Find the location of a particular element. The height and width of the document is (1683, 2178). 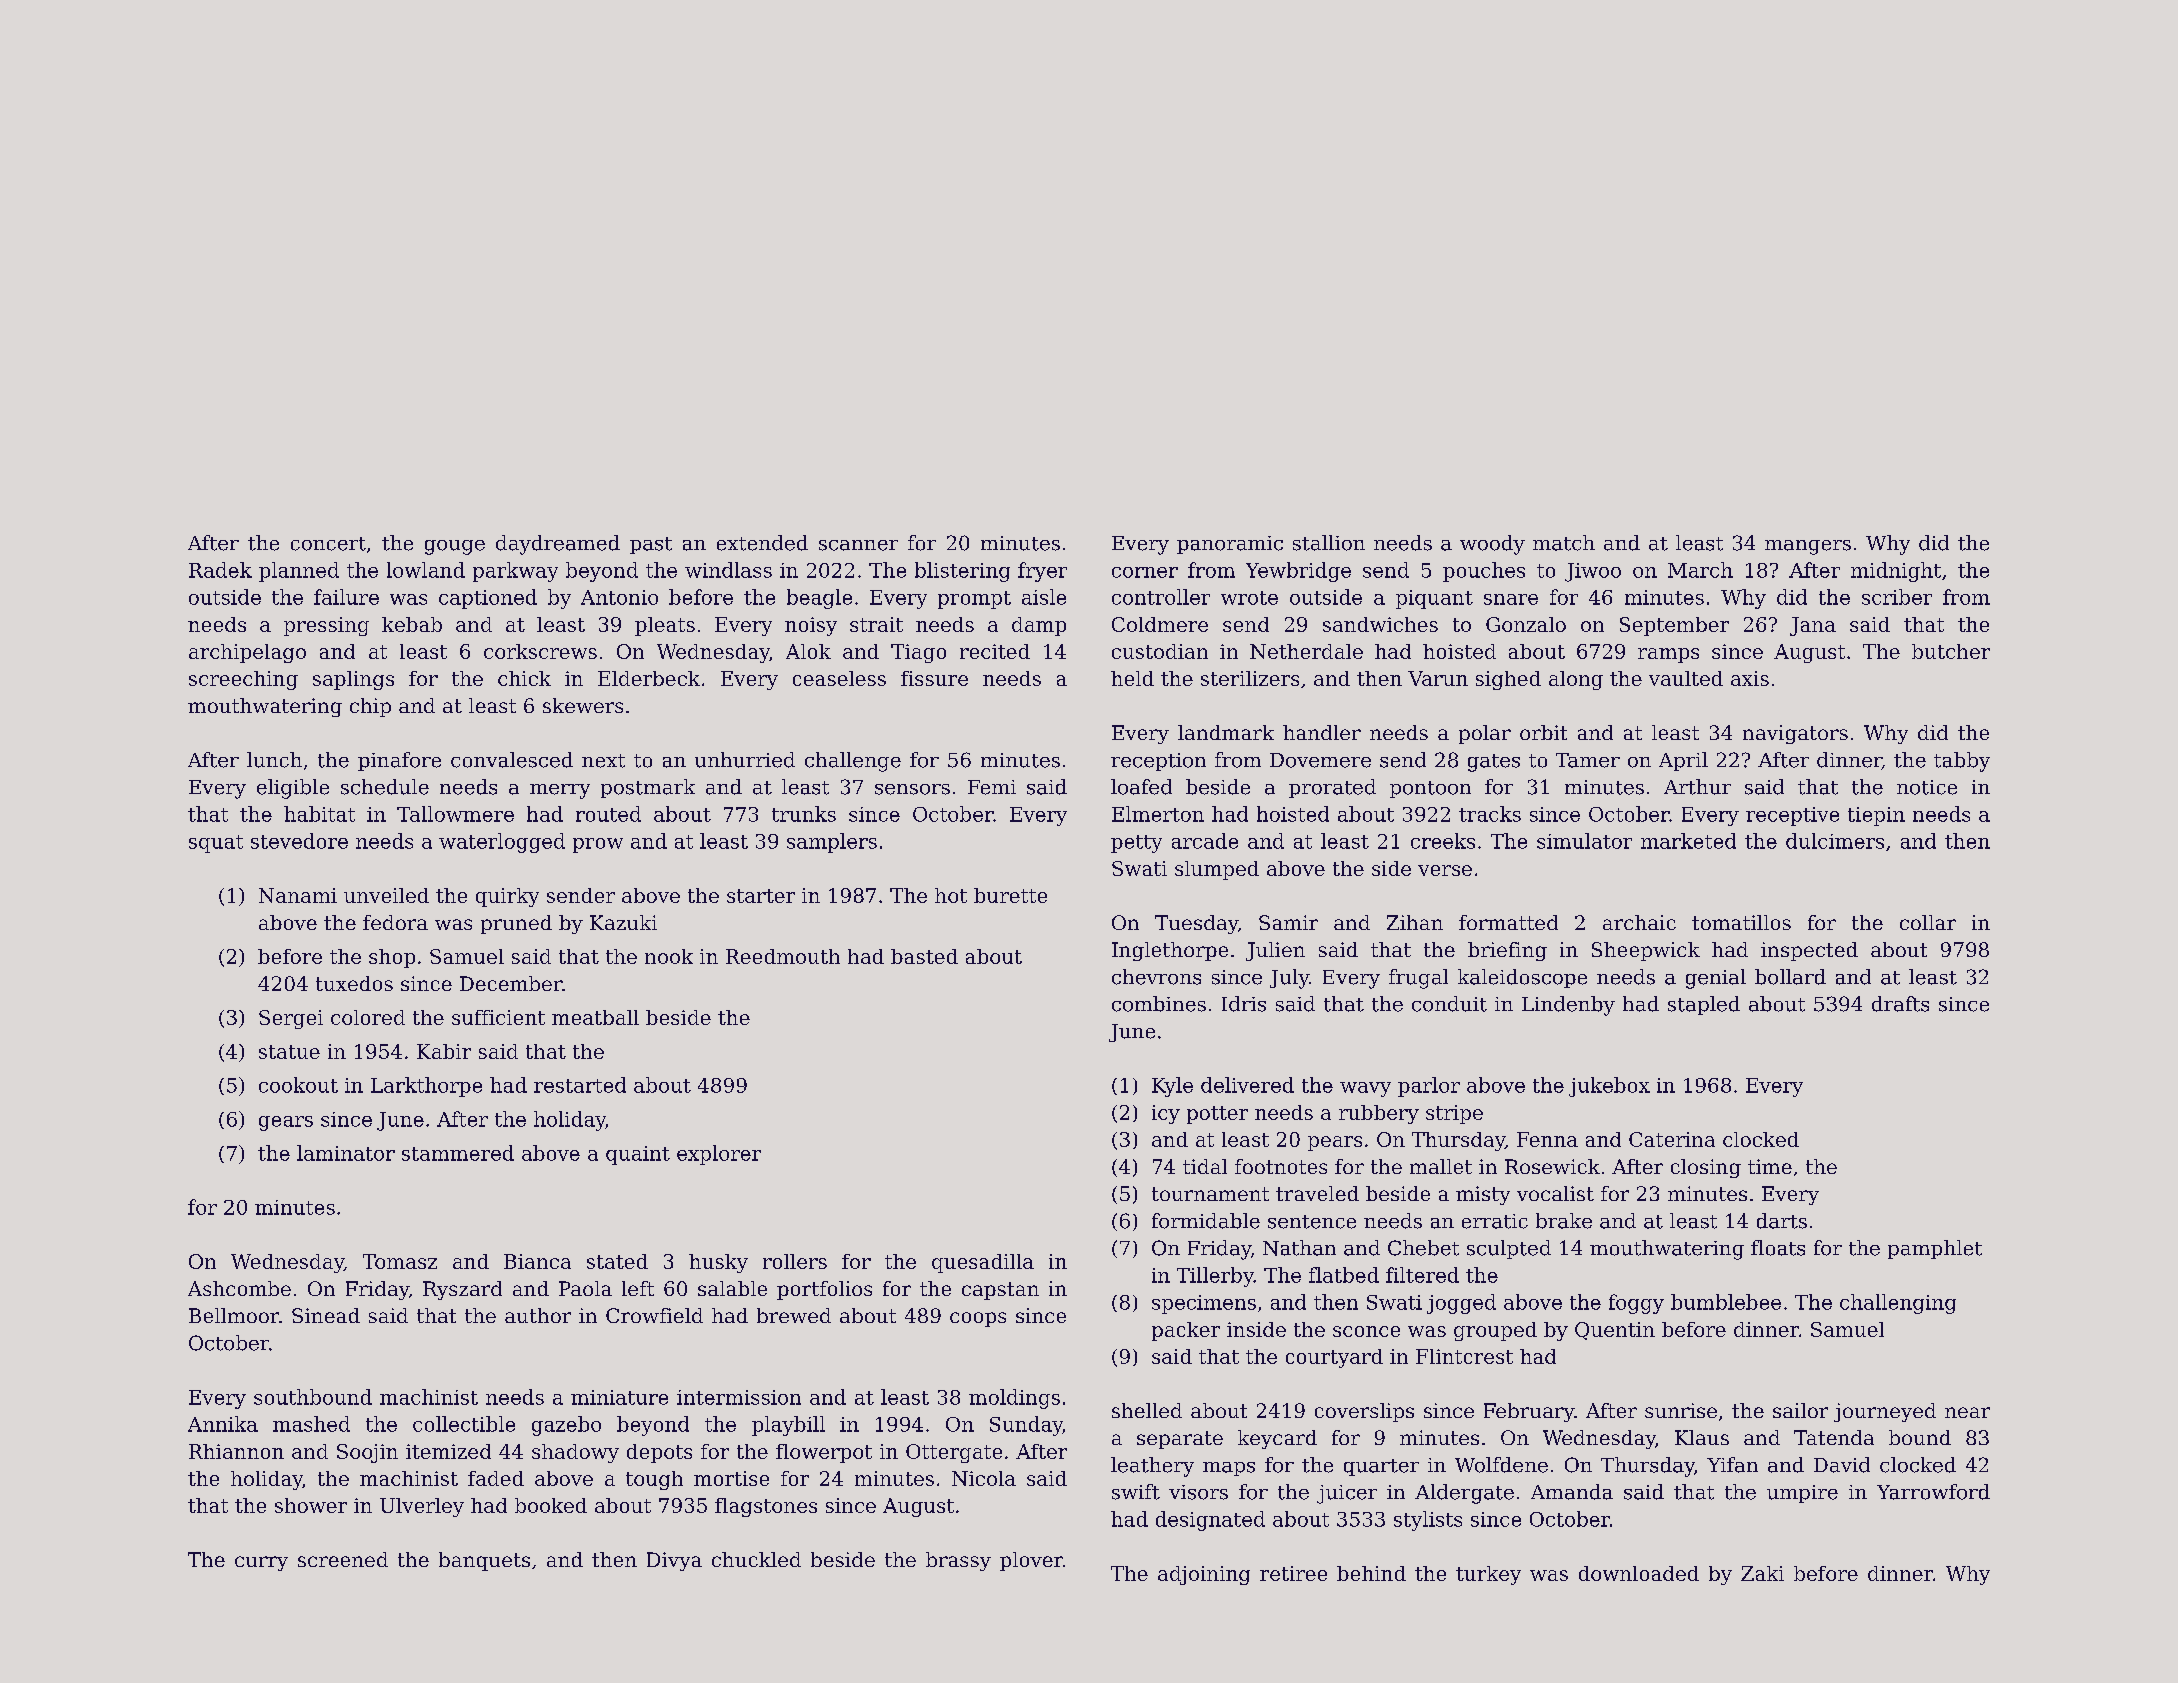

behind is located at coordinates (1371, 1573).
